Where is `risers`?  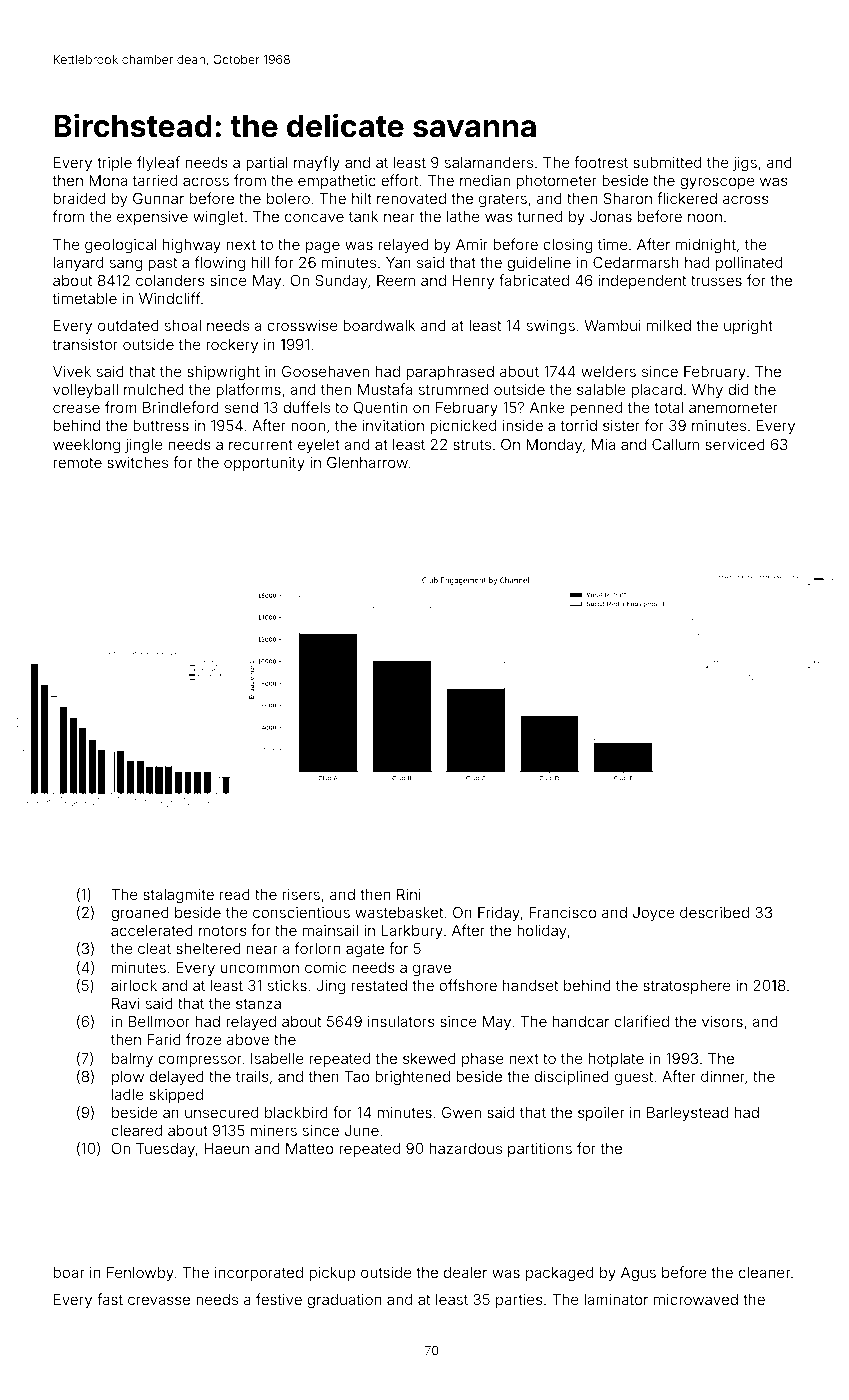
risers is located at coordinates (301, 894).
